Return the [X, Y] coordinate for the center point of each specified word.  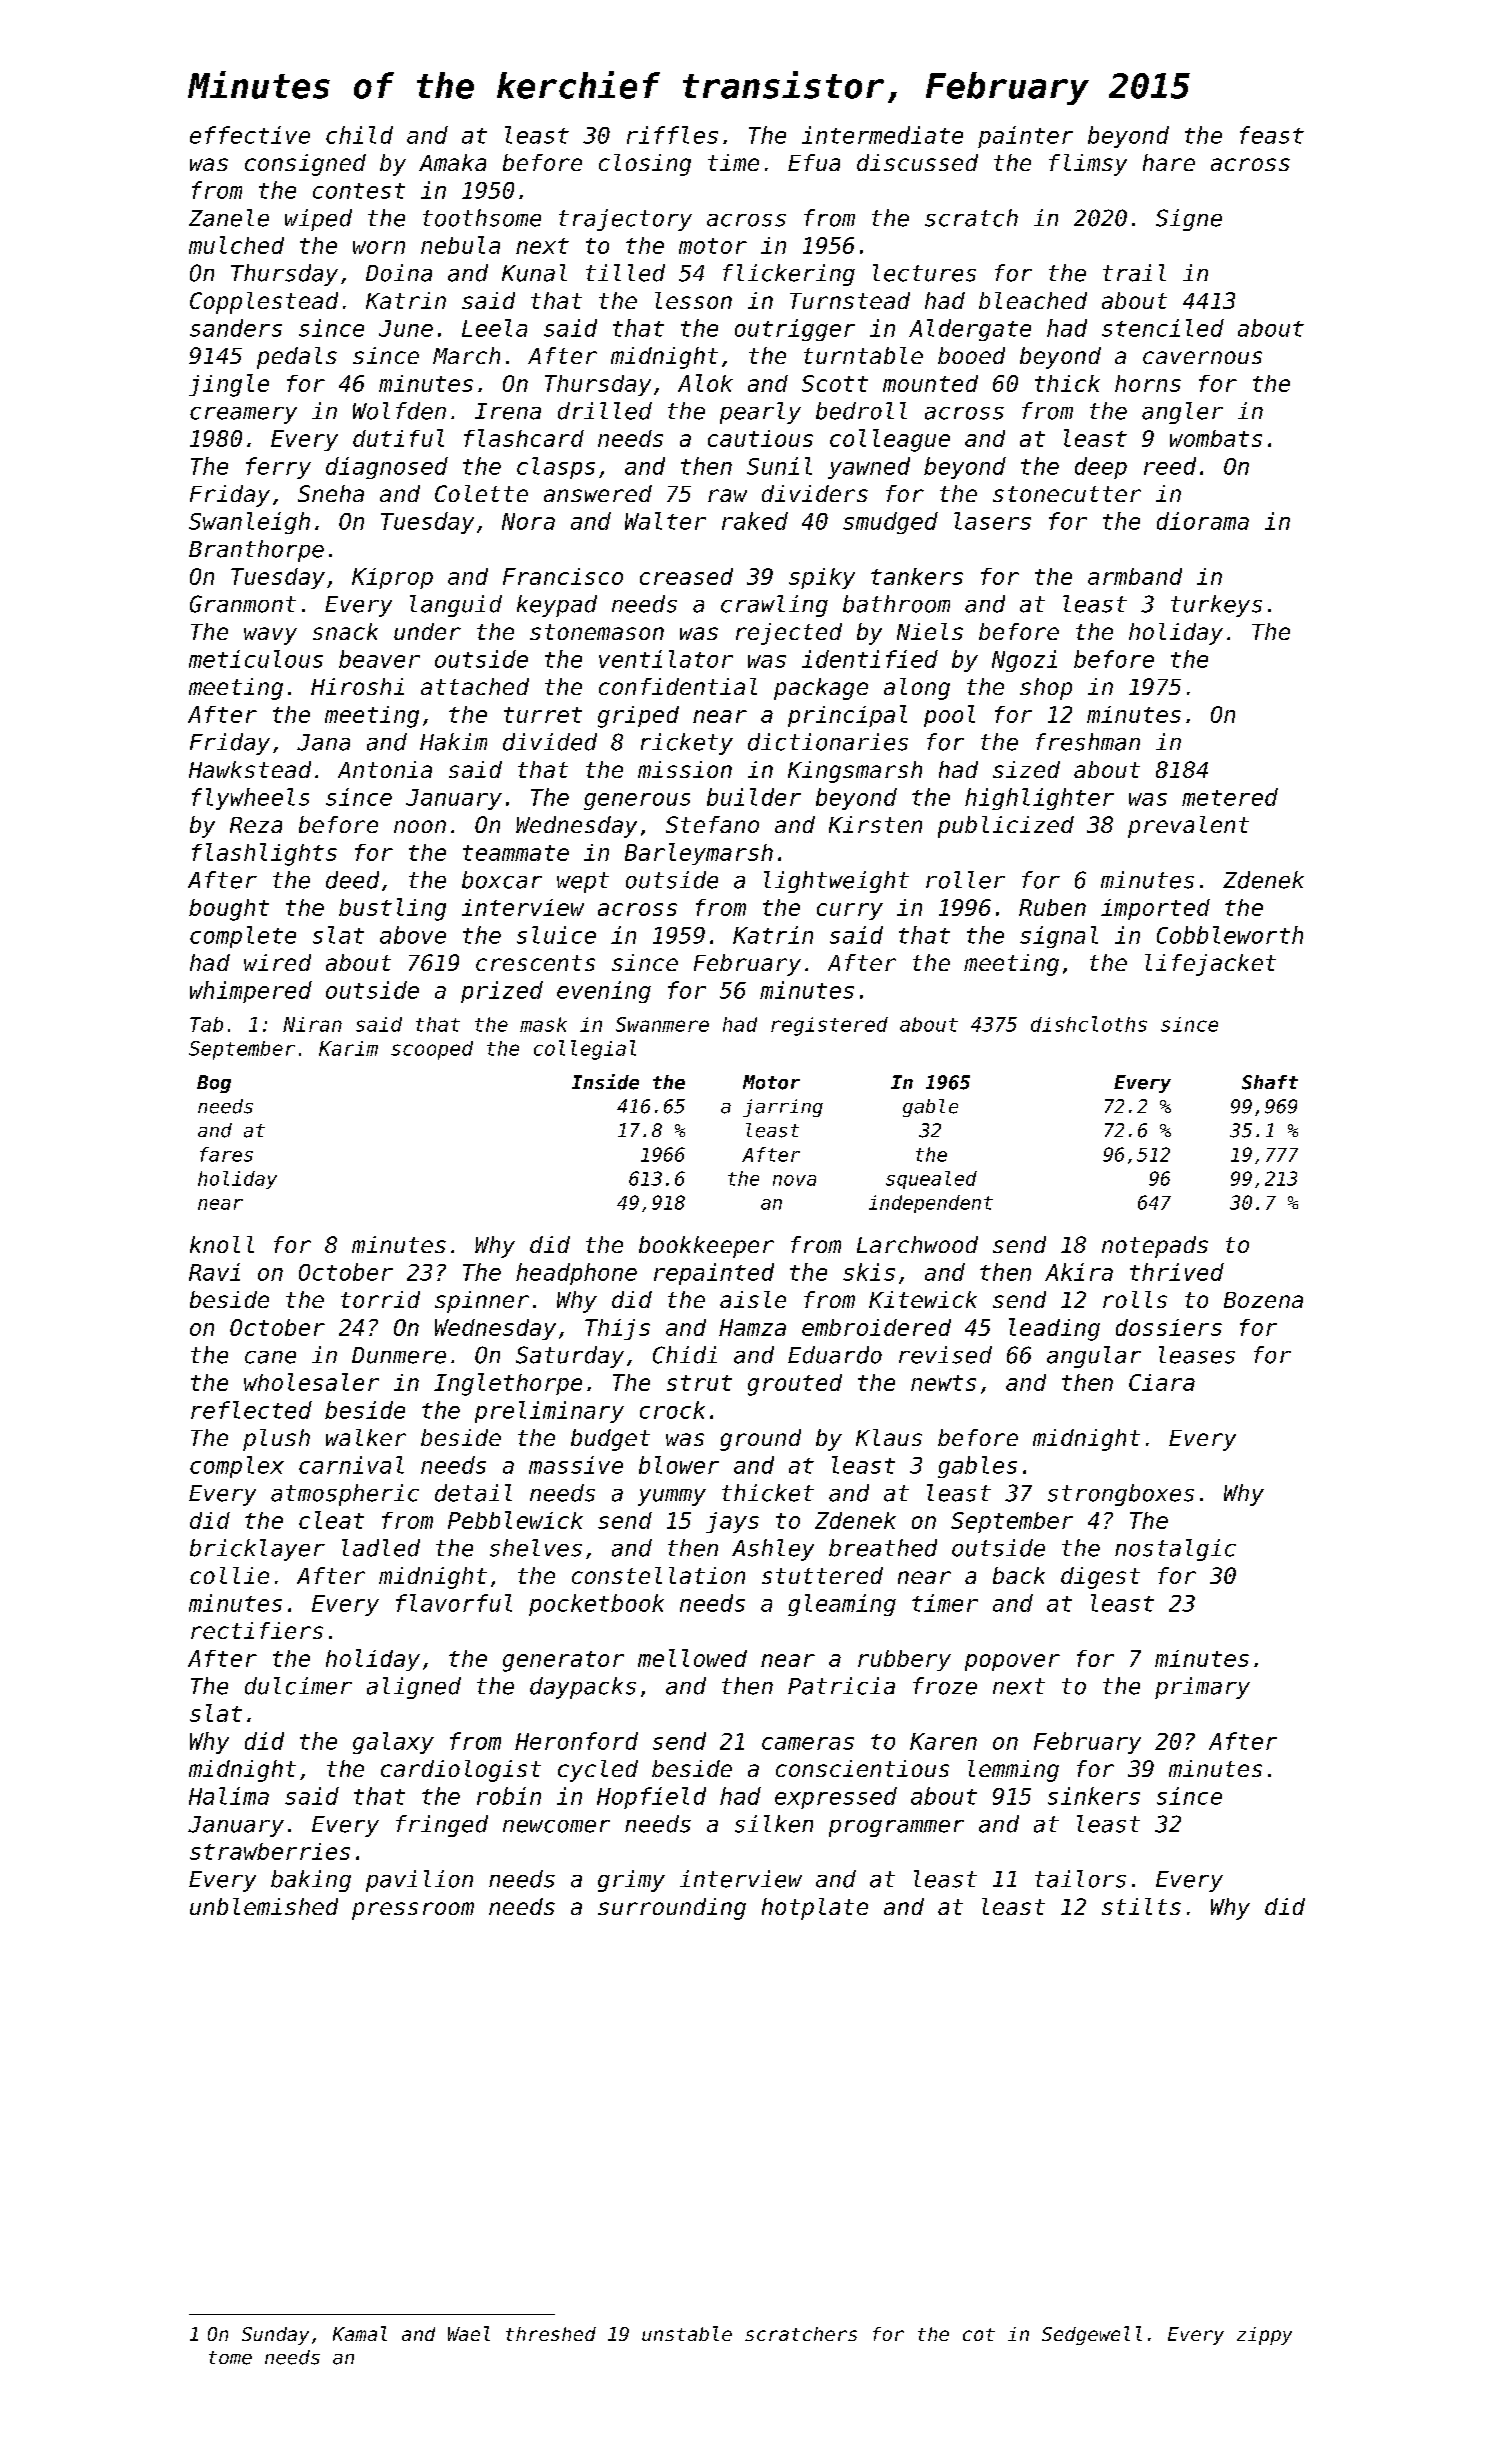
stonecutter [1067, 494]
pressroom [413, 1911]
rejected [789, 634]
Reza [256, 825]
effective [250, 135]
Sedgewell [1092, 2335]
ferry [278, 468]
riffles [672, 135]
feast [1272, 135]
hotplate [815, 1909]
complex [237, 1467]
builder [754, 797]
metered [1230, 797]
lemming [1013, 1771]
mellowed [692, 1658]
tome [230, 2358]
